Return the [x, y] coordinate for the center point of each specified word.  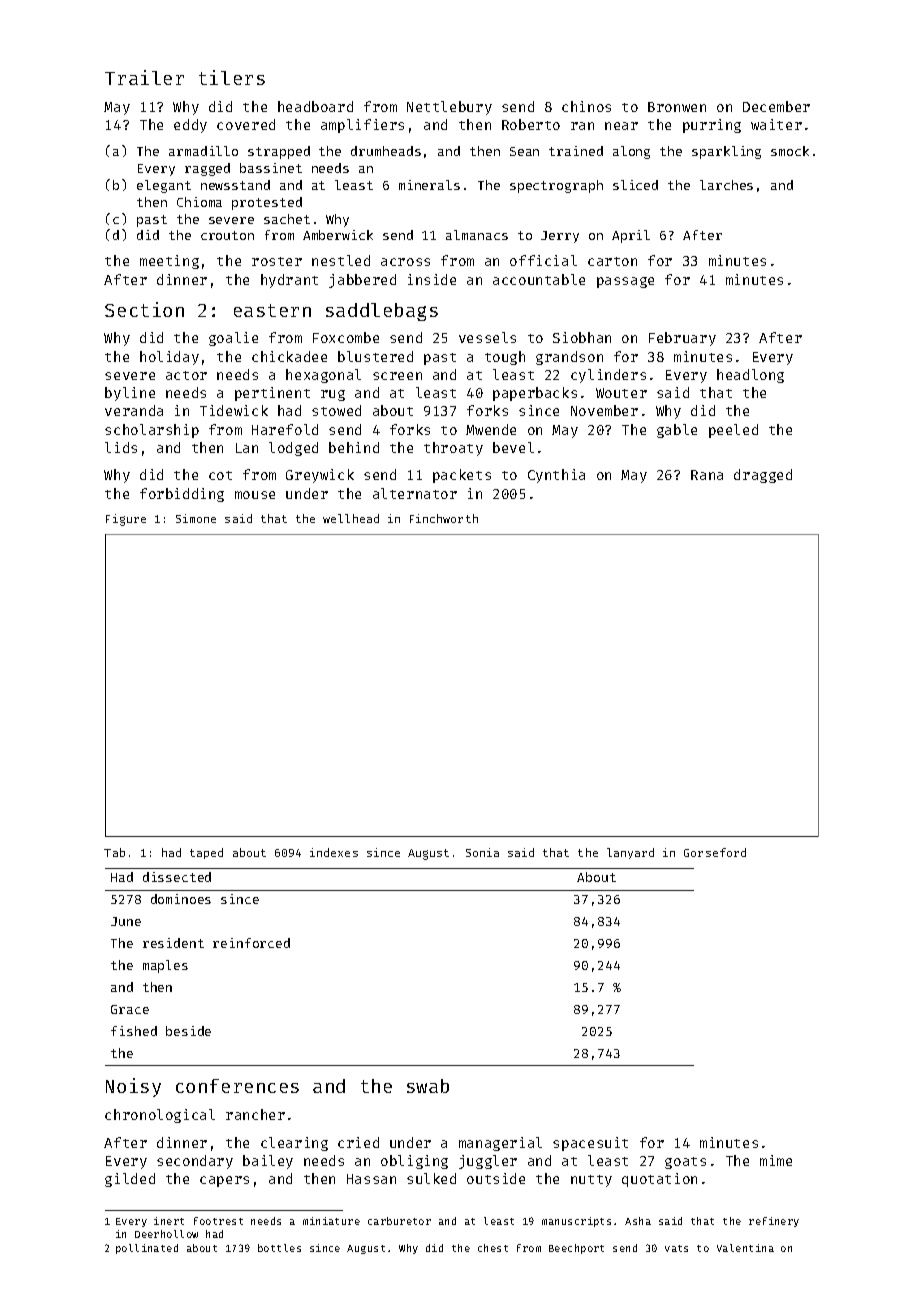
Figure [126, 520]
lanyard [630, 853]
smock [790, 151]
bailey [268, 1162]
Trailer [144, 77]
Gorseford [715, 852]
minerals [429, 185]
